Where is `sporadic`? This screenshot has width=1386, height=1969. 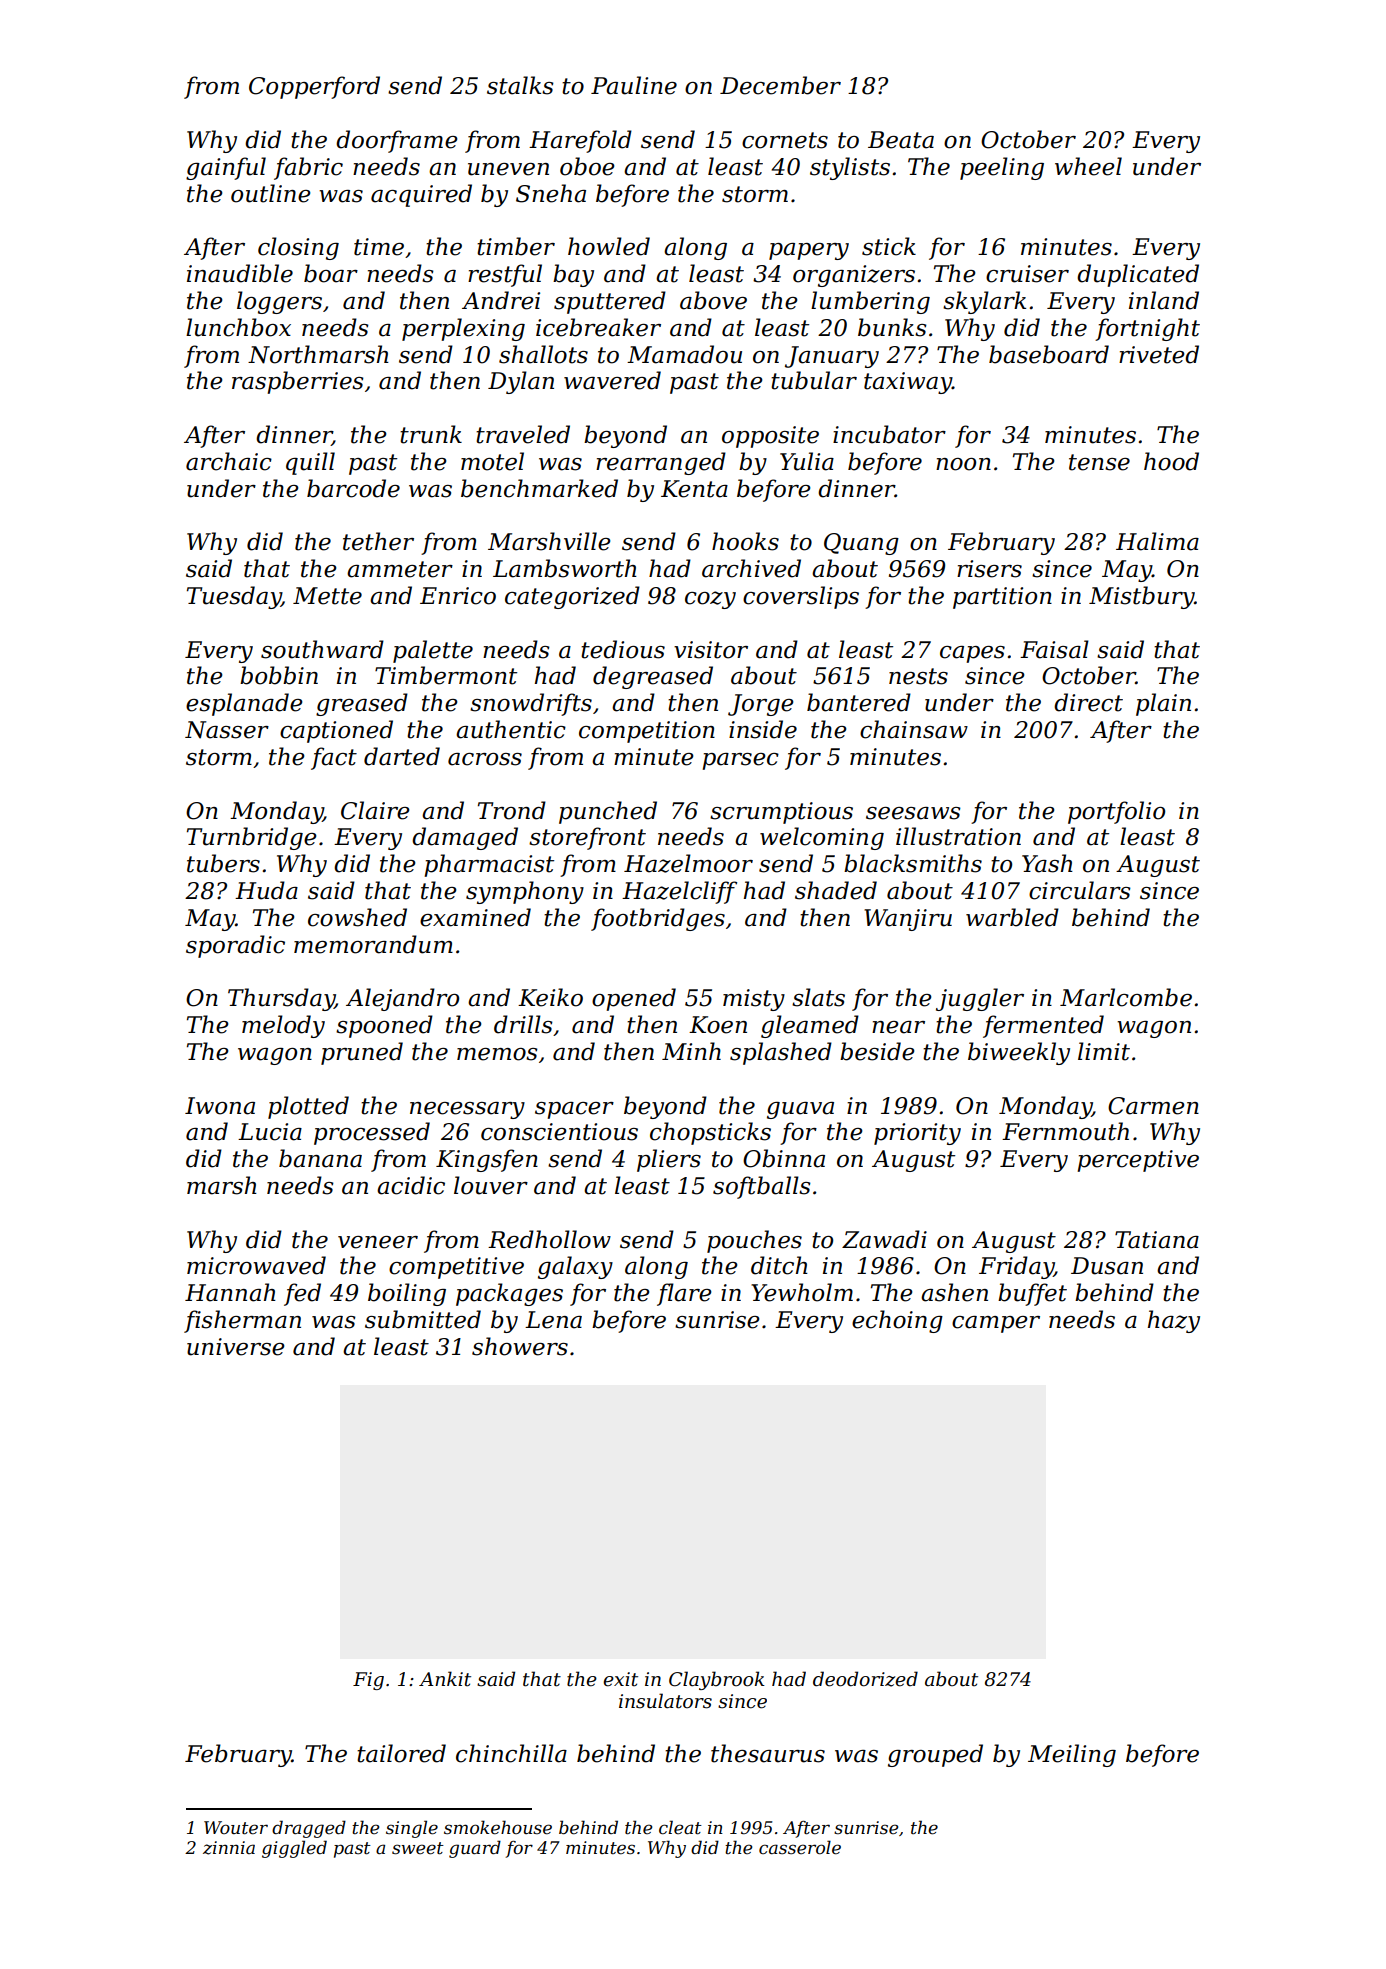
sporadic is located at coordinates (235, 946).
